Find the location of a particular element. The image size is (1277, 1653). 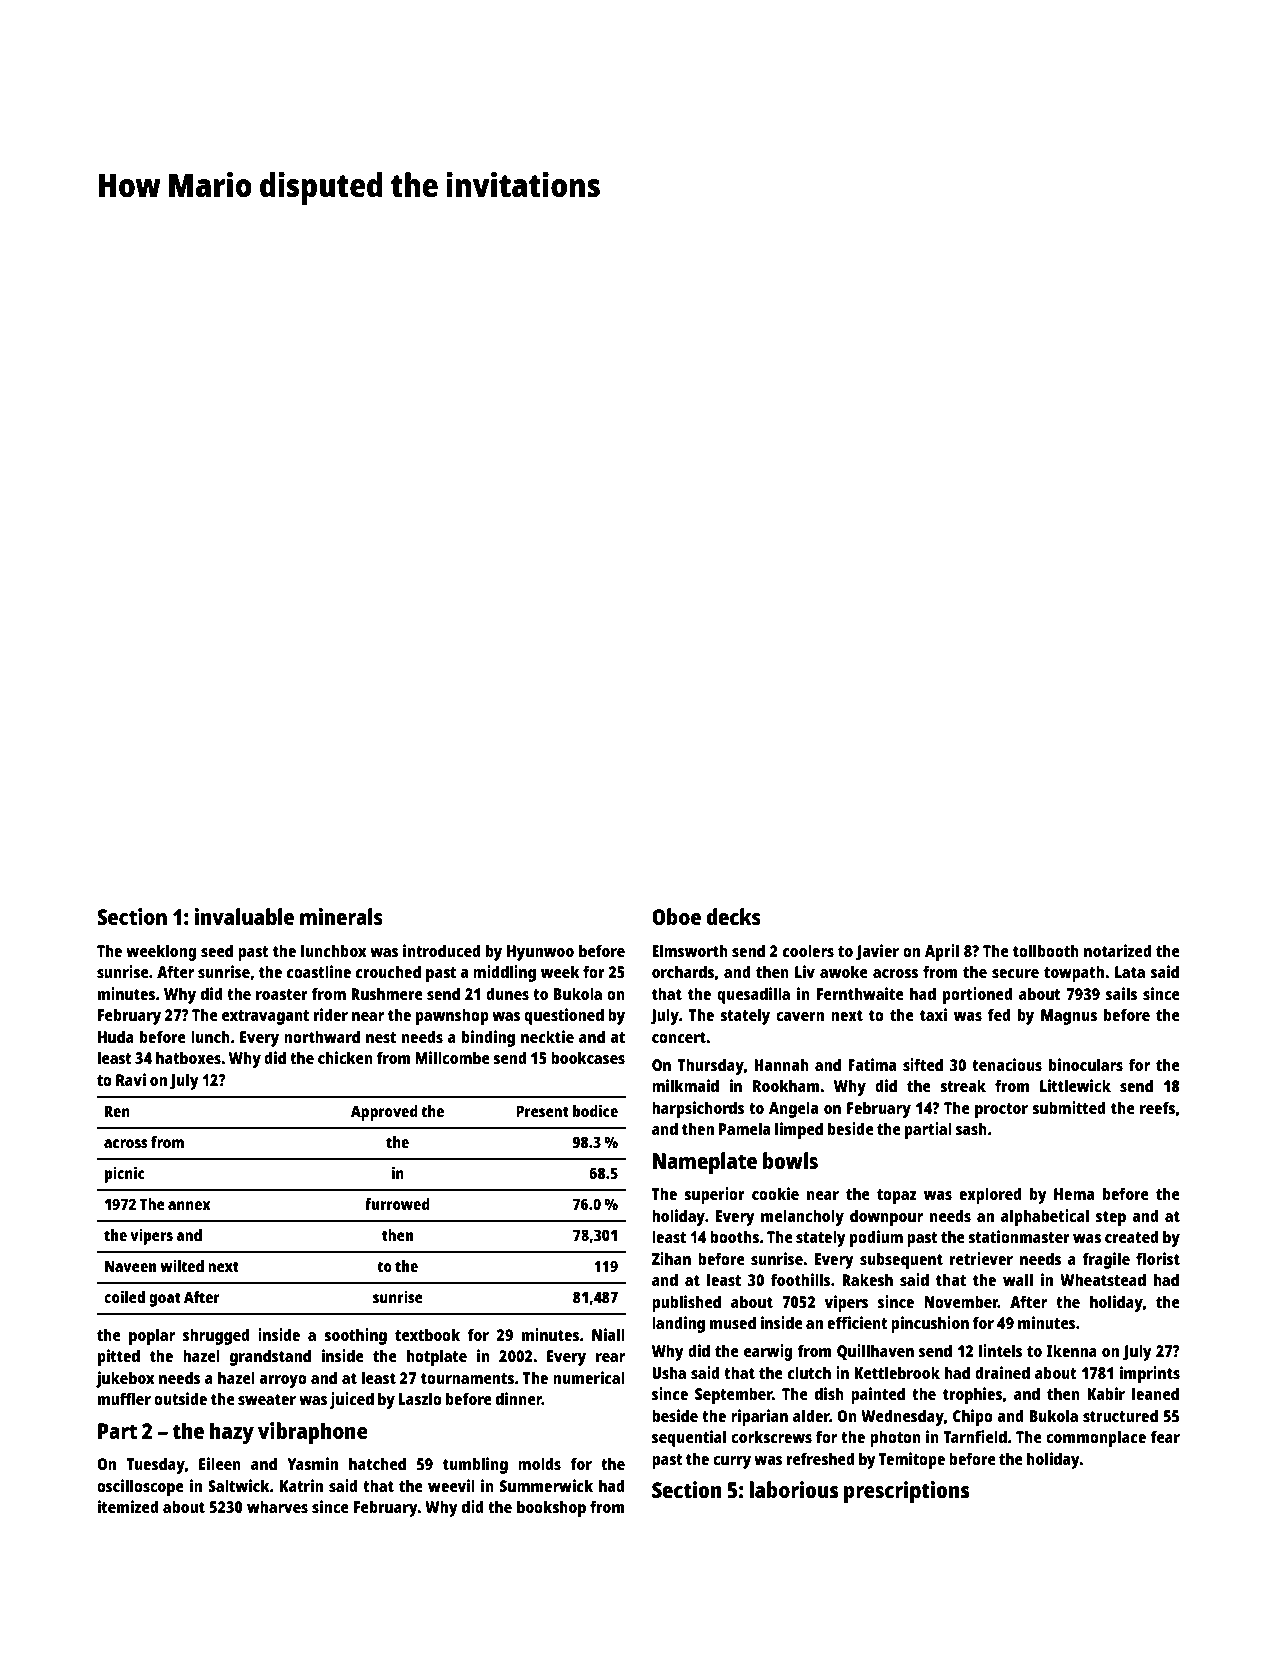

superior is located at coordinates (714, 1195).
